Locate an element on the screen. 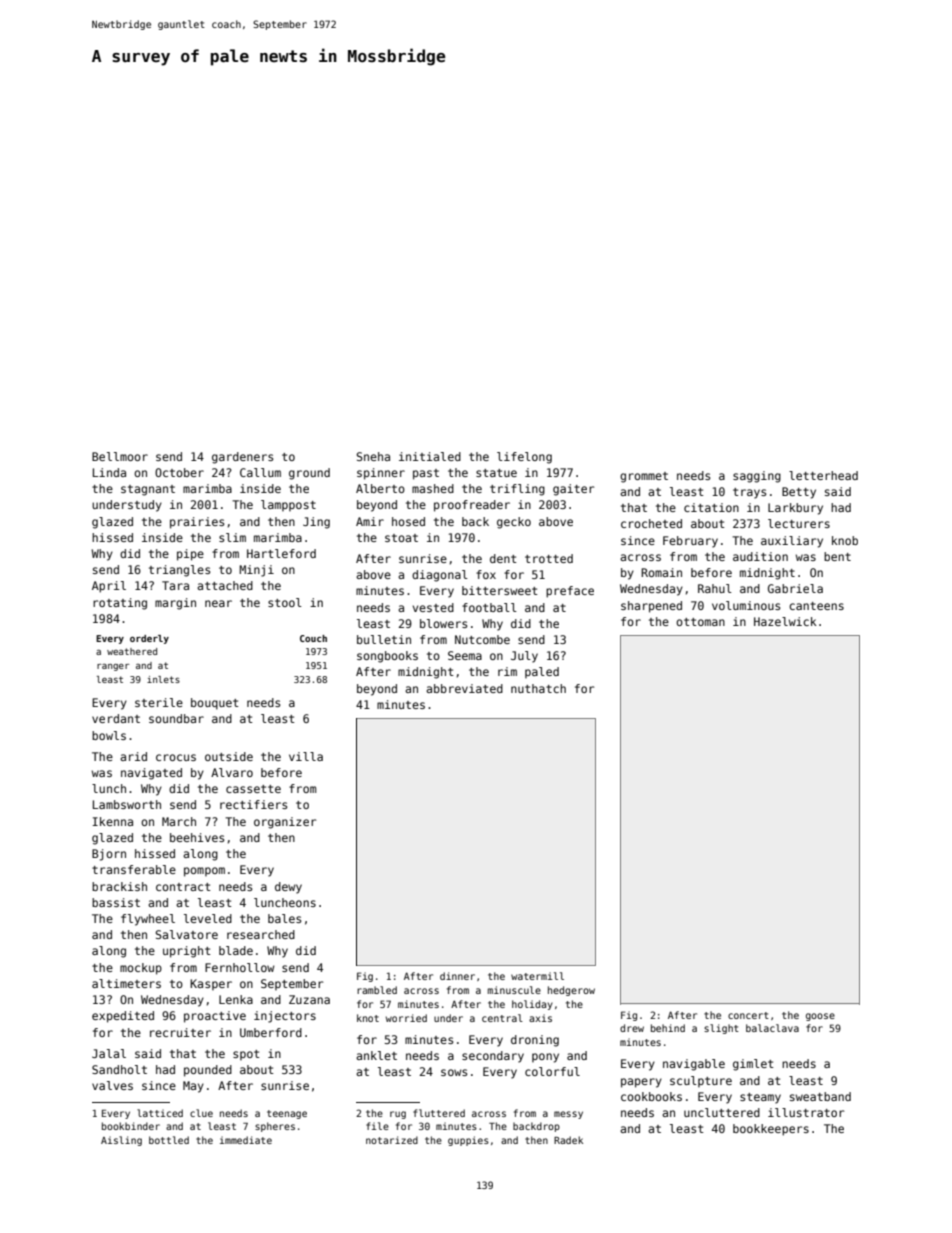 Image resolution: width=952 pixels, height=1233 pixels. bassist is located at coordinates (116, 902).
